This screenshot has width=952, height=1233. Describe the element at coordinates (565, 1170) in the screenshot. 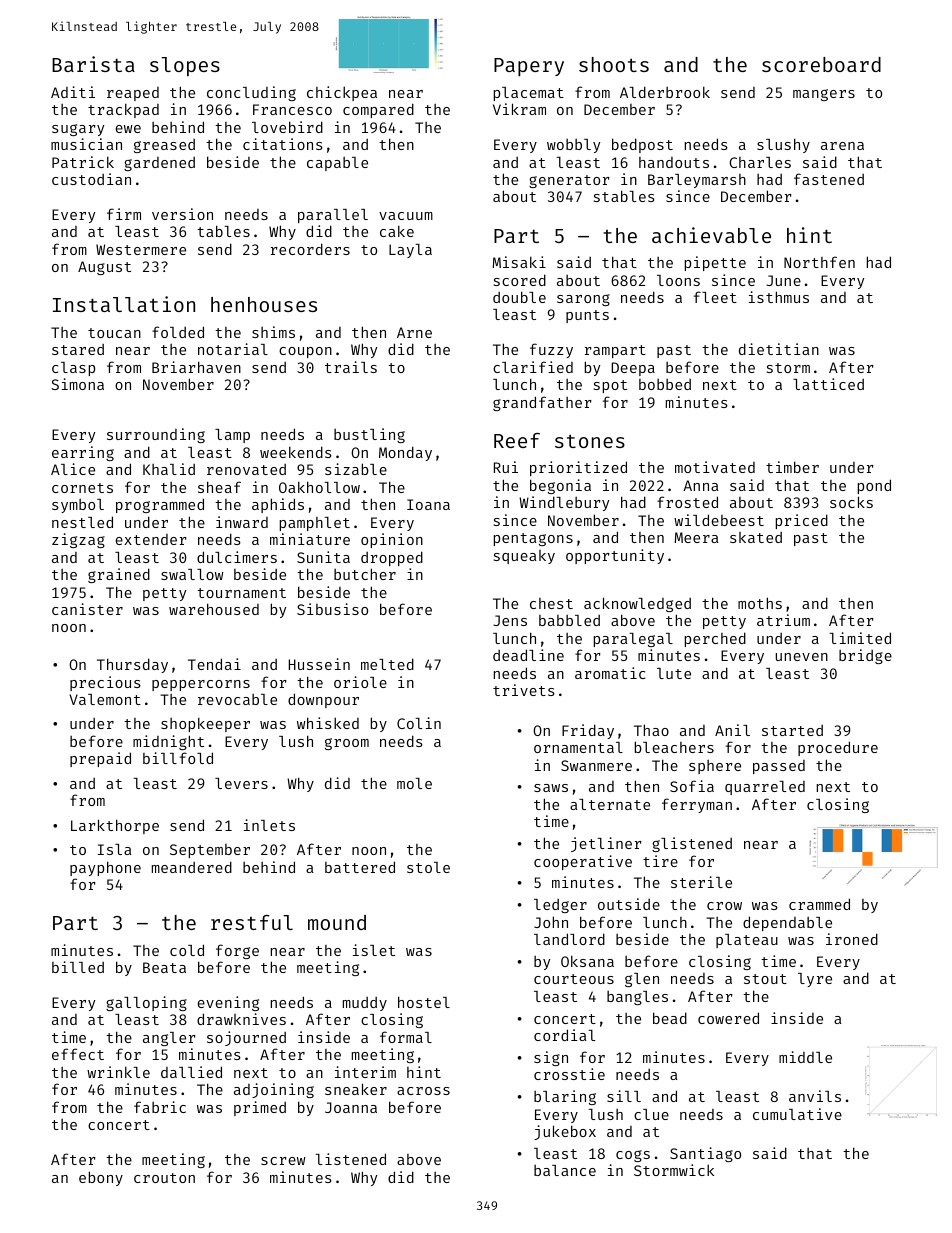

I see `balance` at that location.
